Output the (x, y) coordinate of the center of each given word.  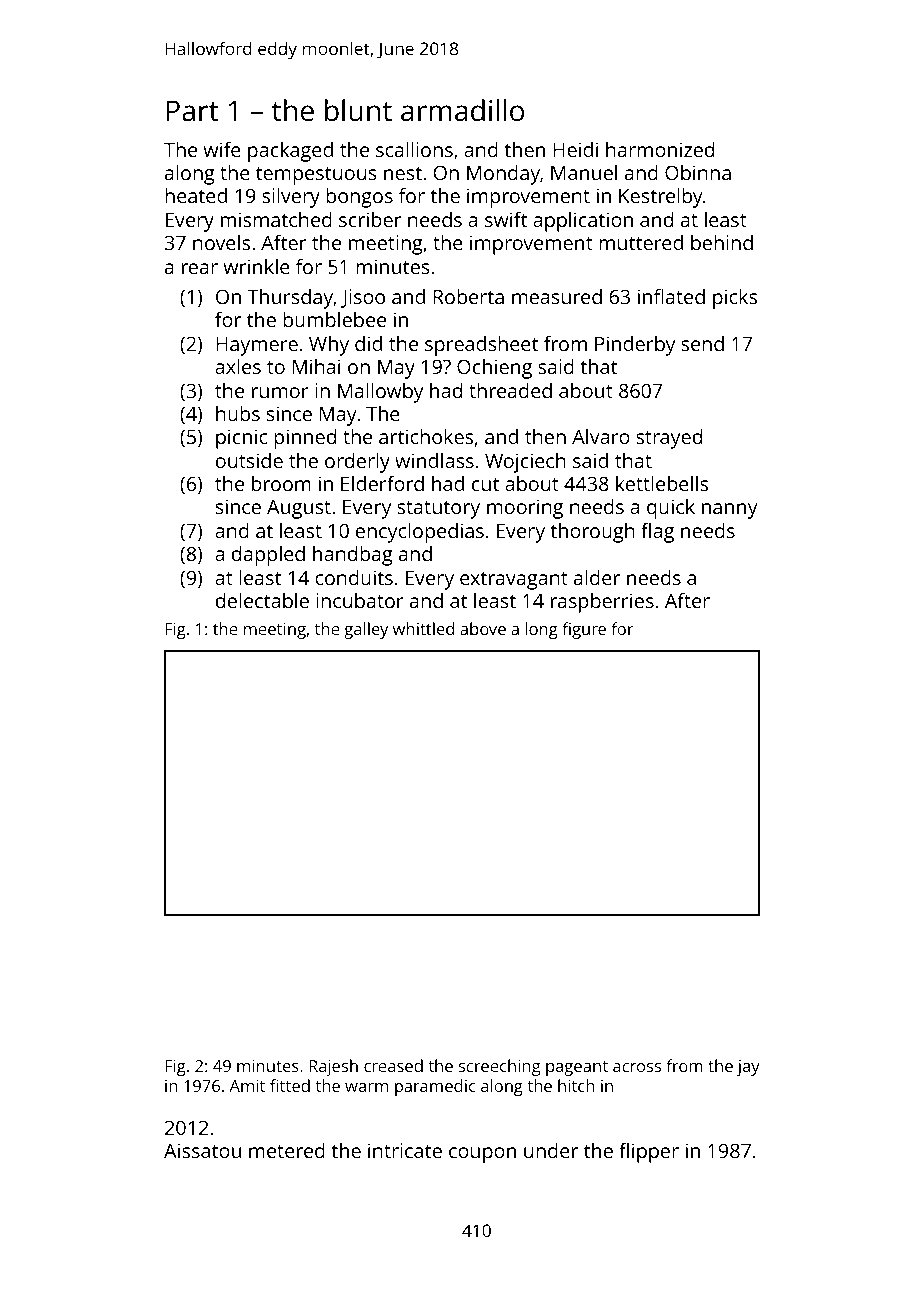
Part (192, 111)
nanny (730, 511)
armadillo (462, 110)
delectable (262, 600)
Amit (247, 1086)
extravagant (514, 581)
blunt (358, 110)
